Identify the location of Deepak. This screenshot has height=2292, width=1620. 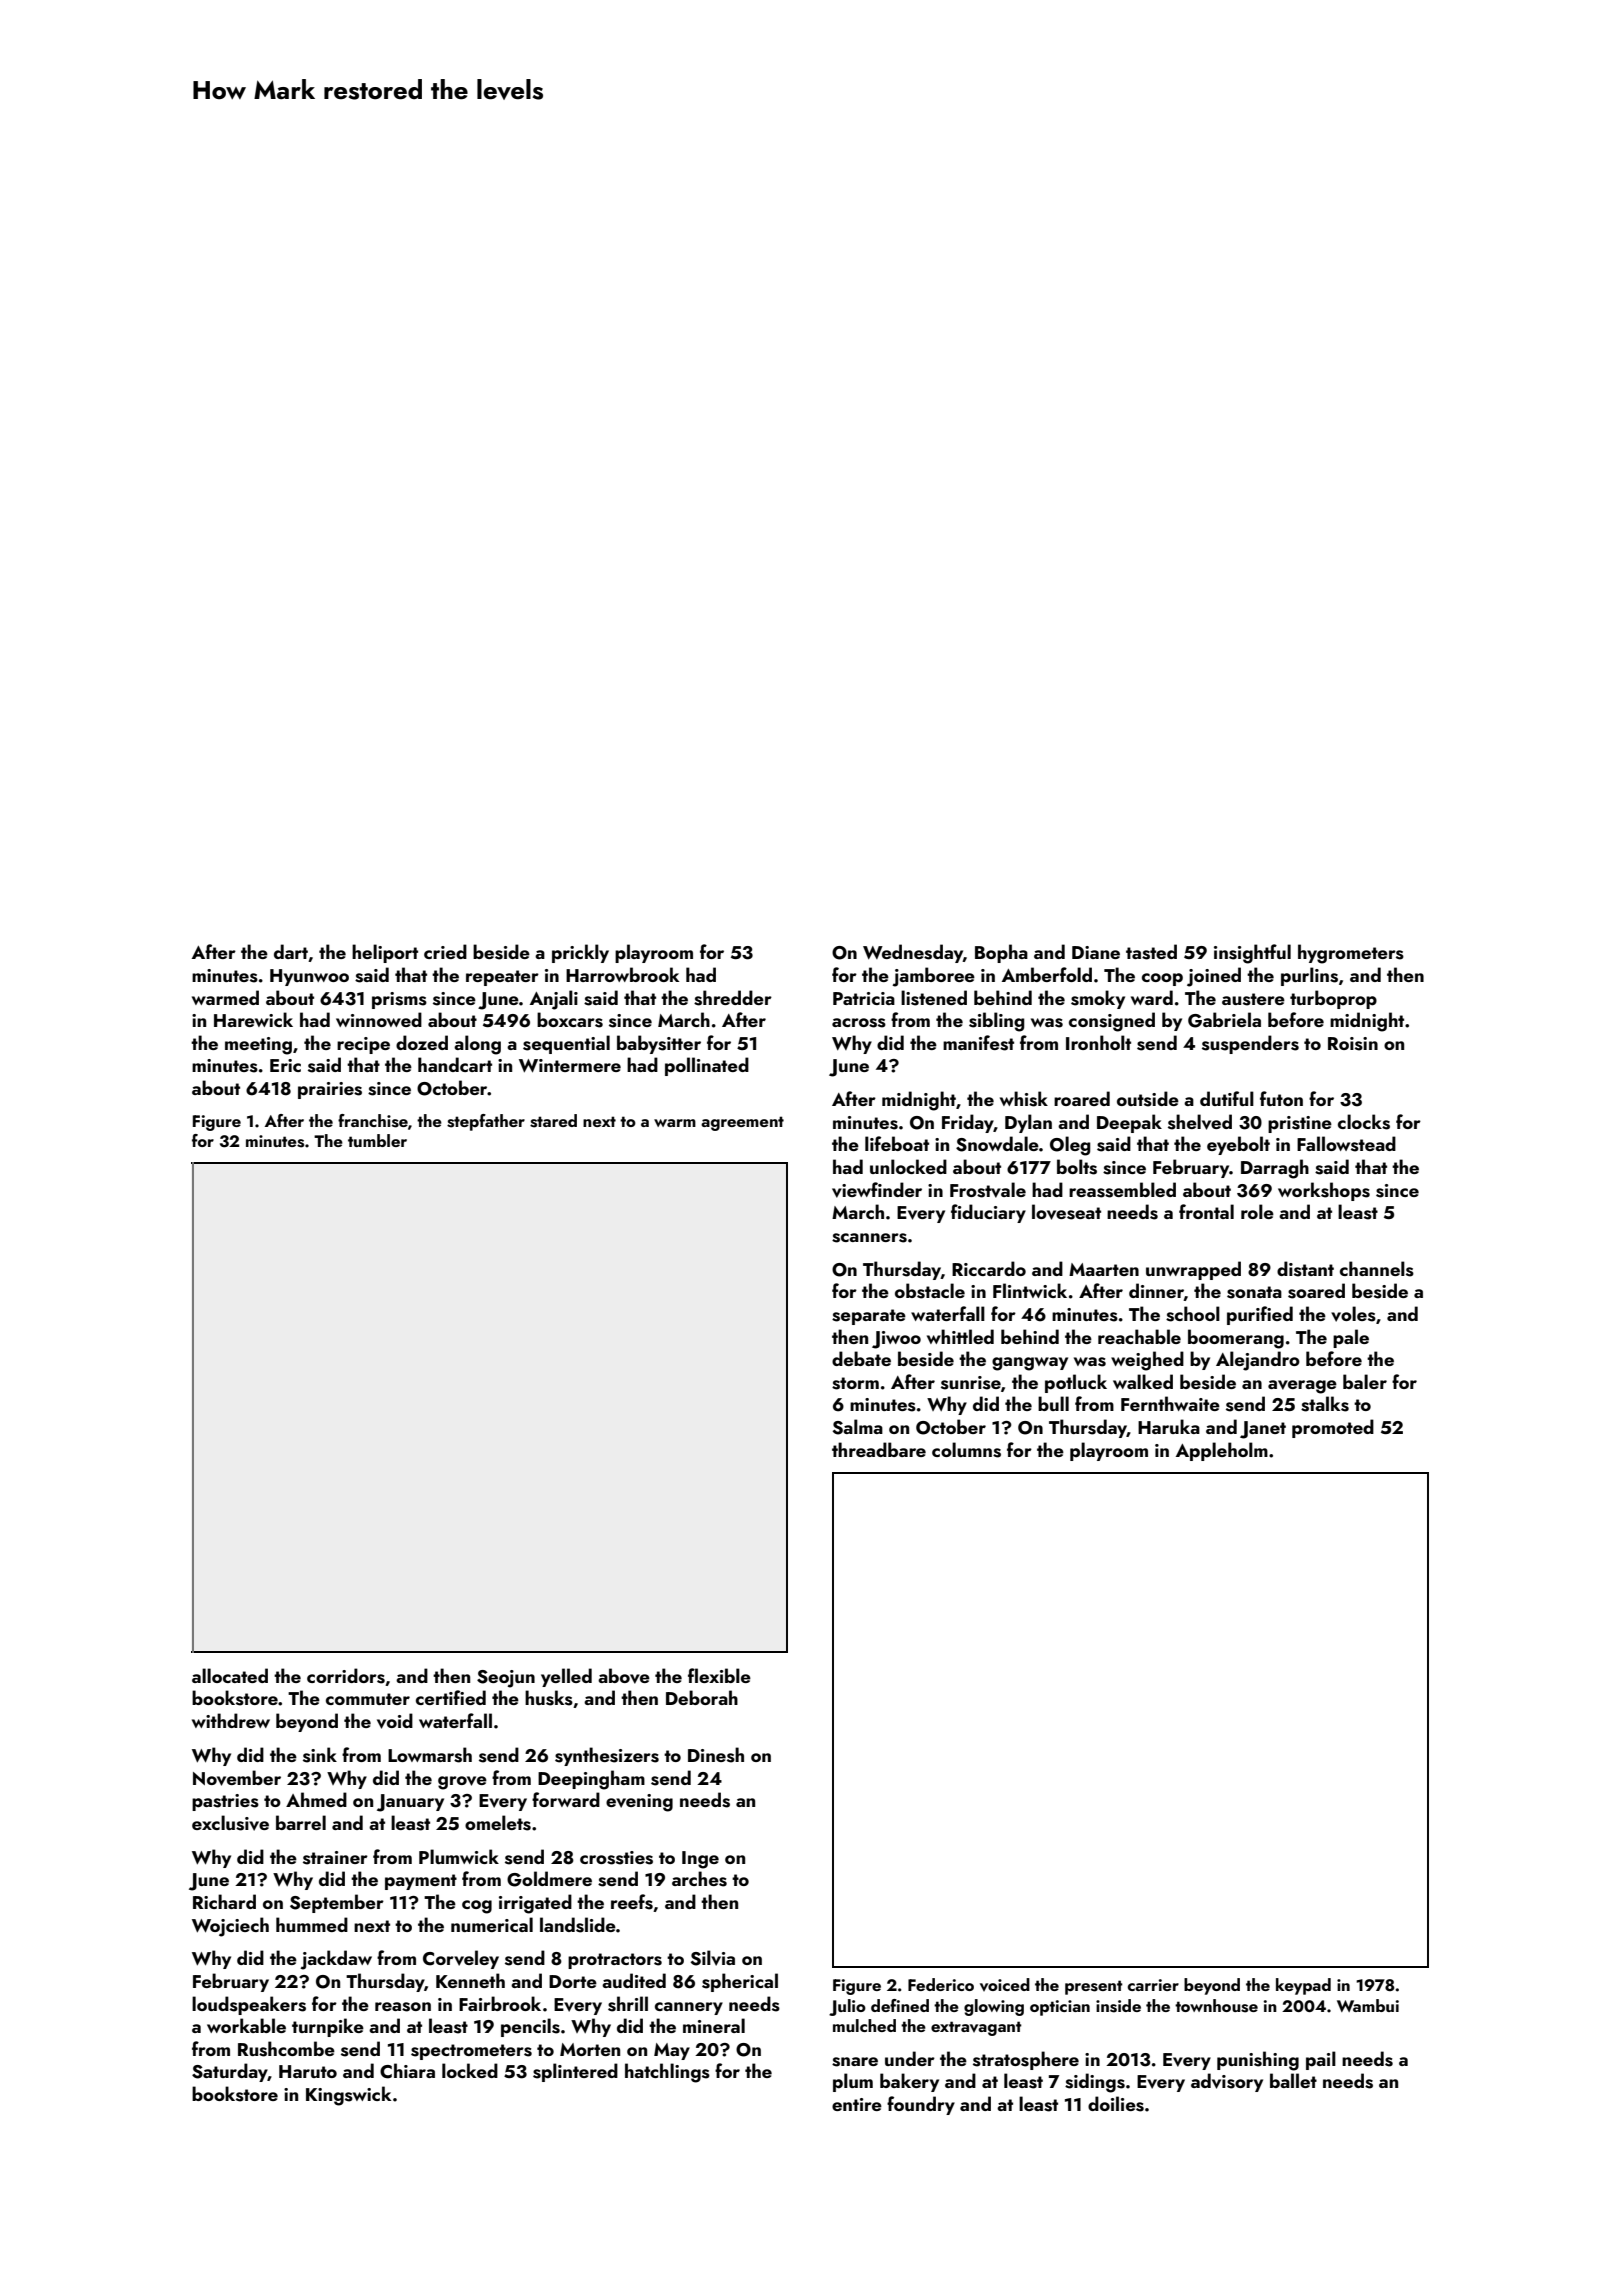
(1129, 1123).
